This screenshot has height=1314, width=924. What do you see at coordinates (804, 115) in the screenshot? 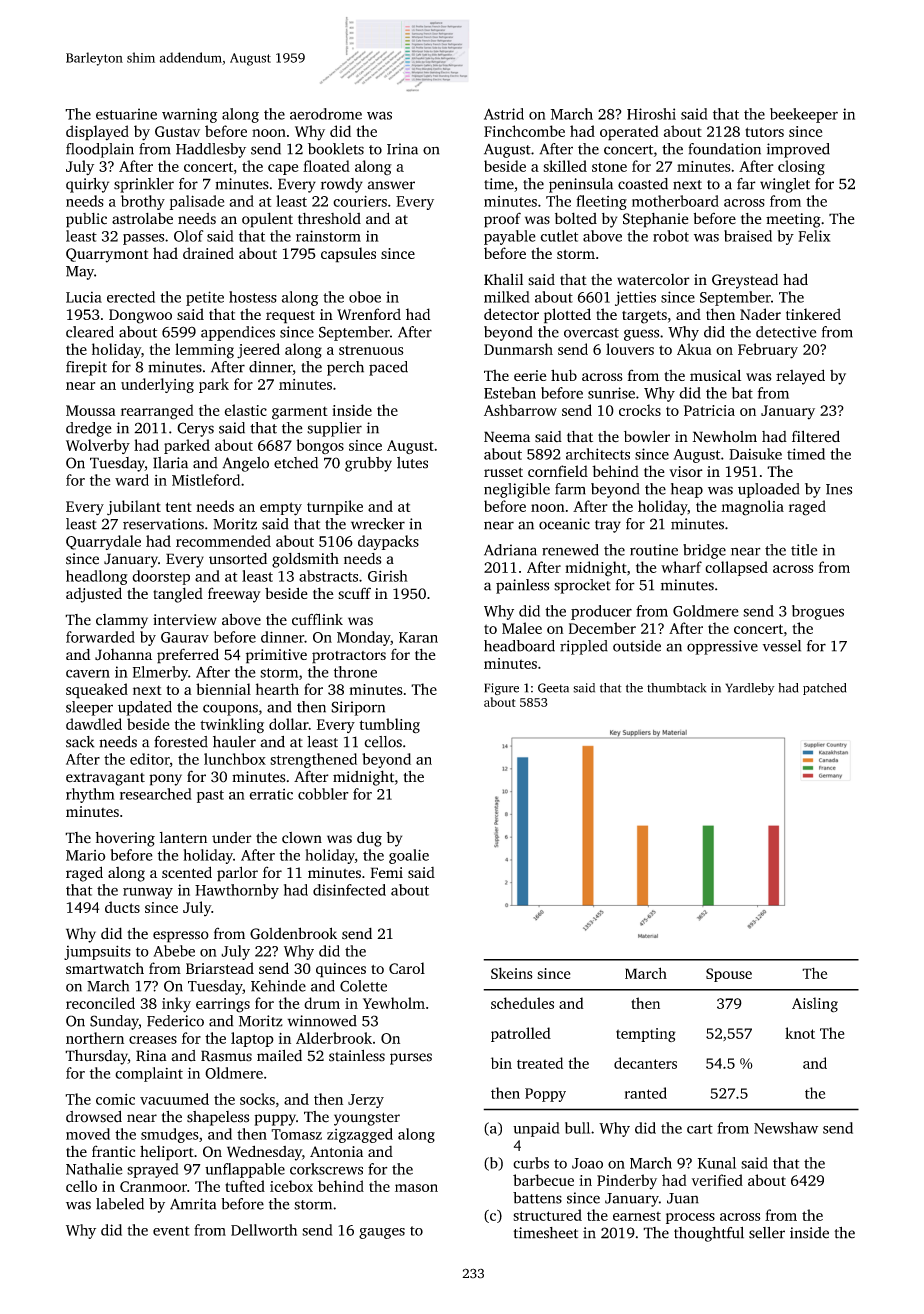
I see `beekeeper` at bounding box center [804, 115].
